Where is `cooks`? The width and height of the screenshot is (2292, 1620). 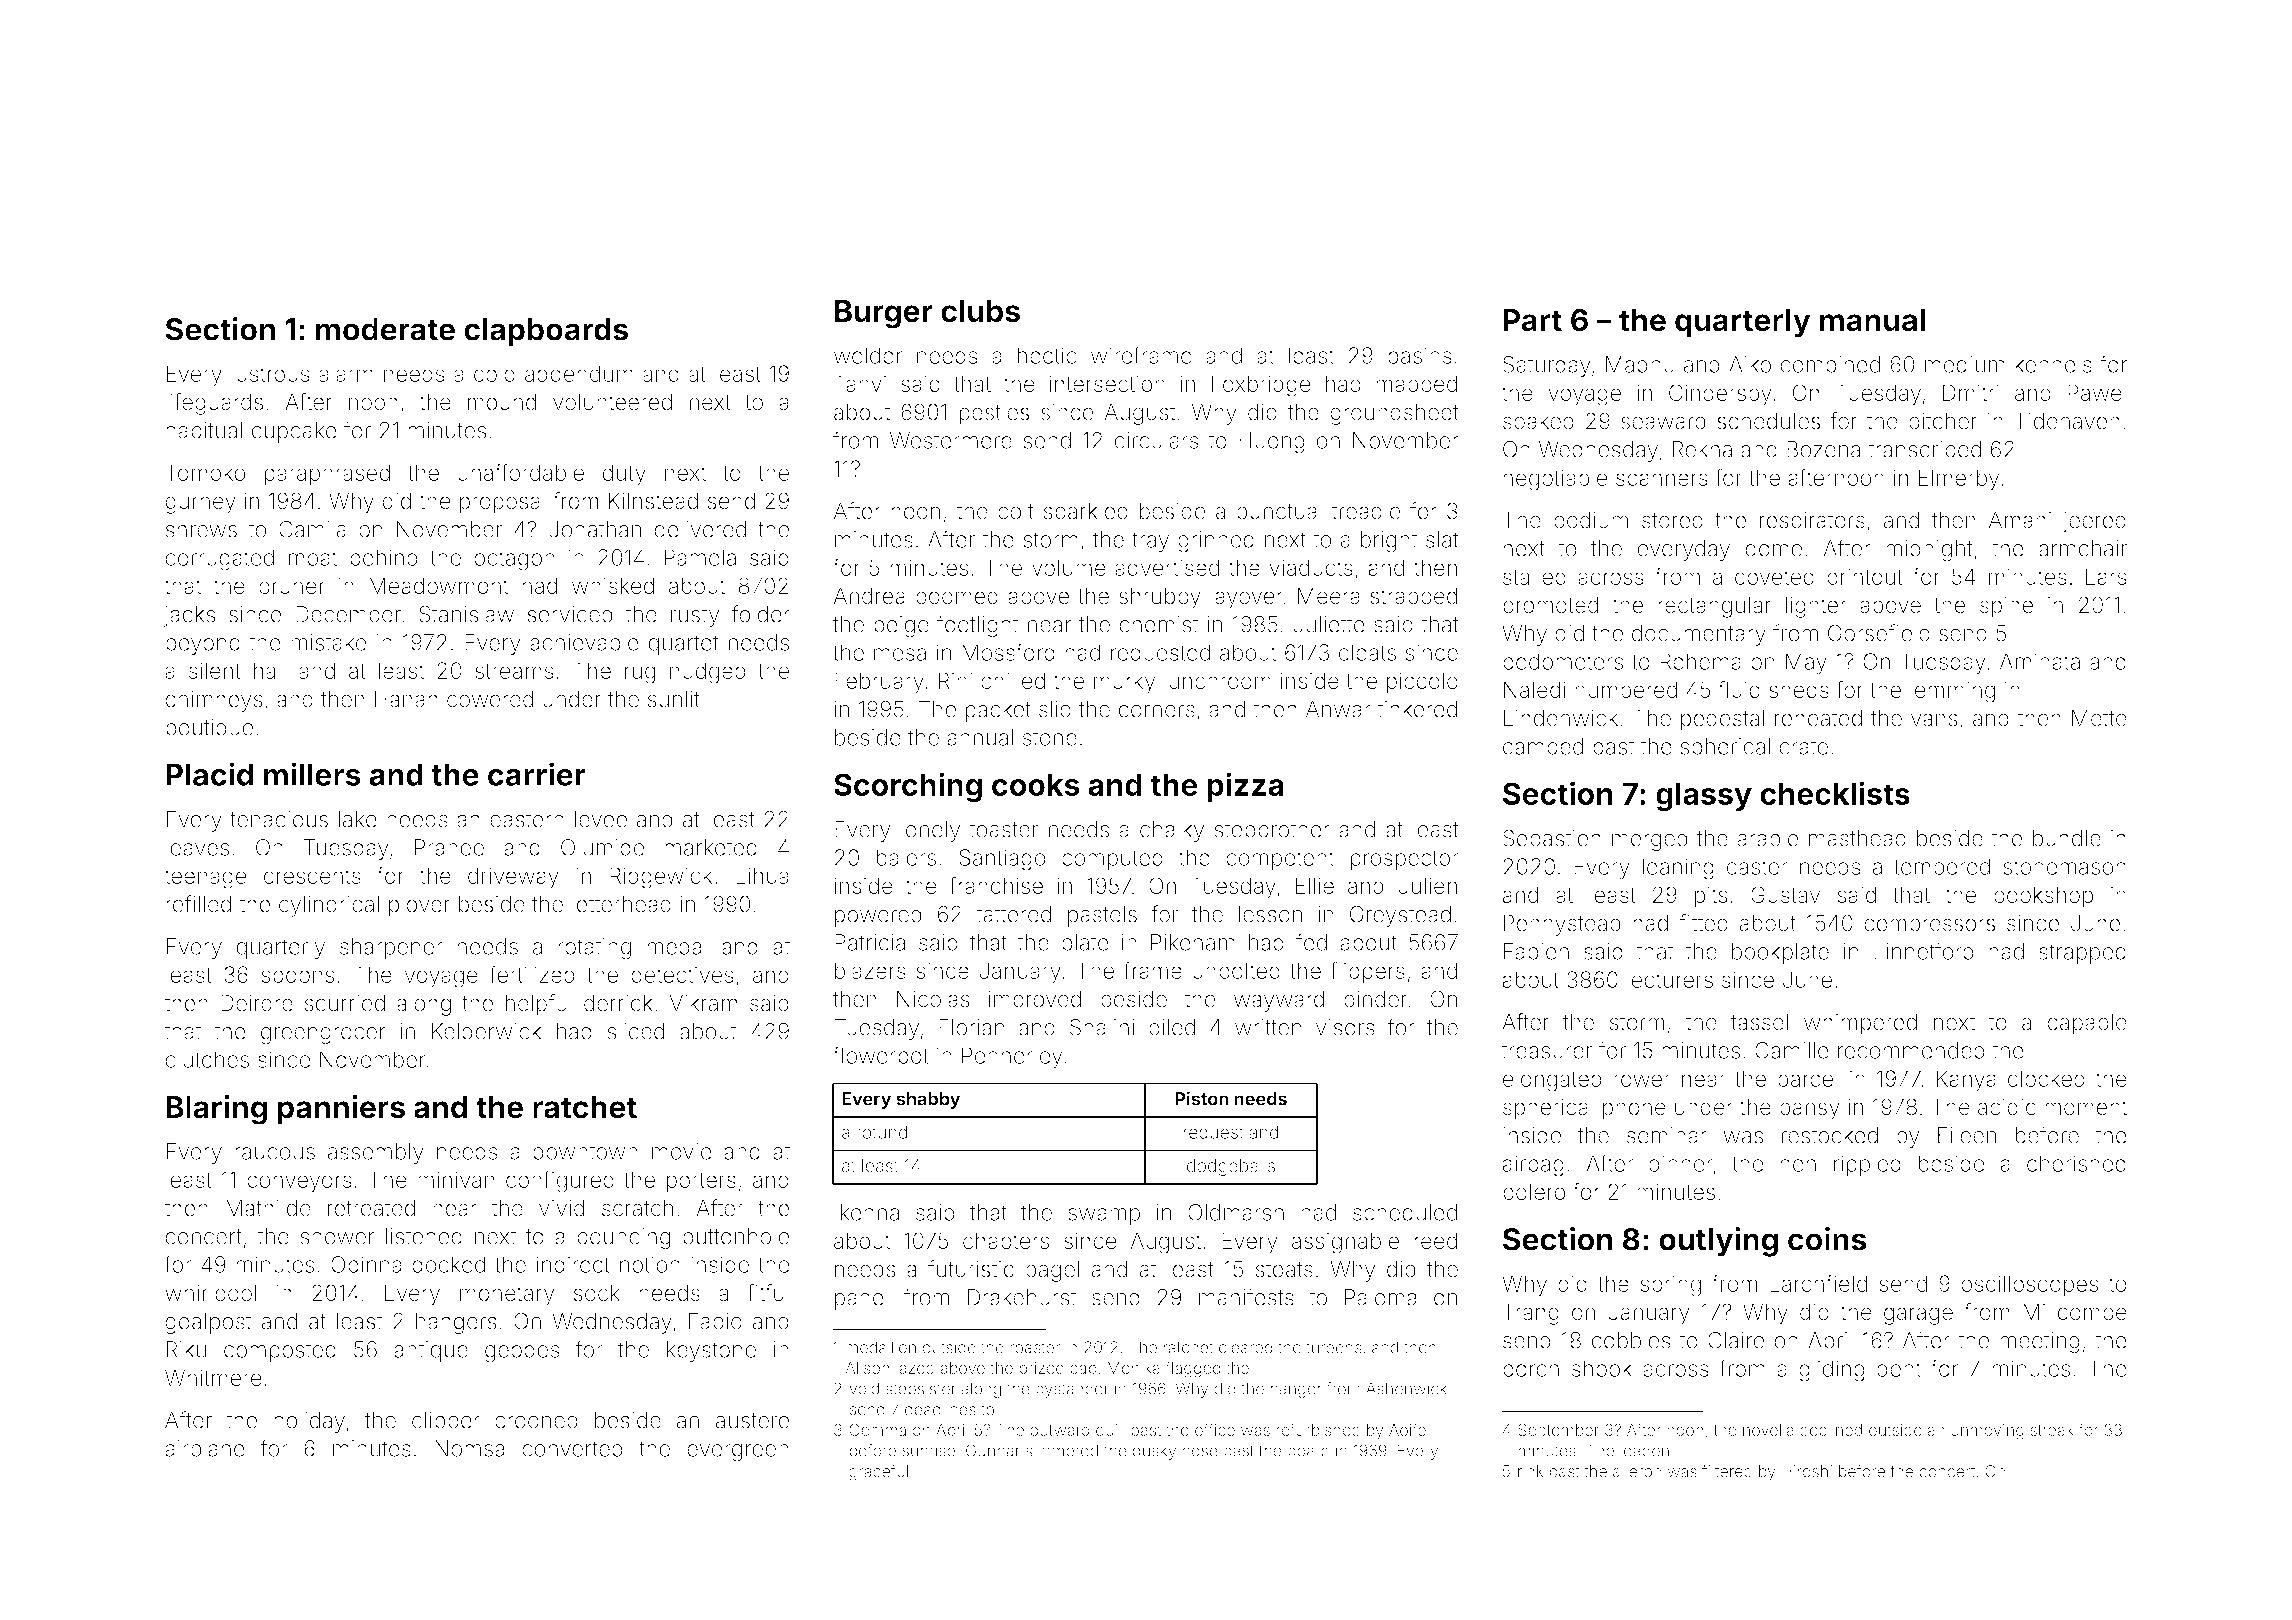
cooks is located at coordinates (1036, 784).
